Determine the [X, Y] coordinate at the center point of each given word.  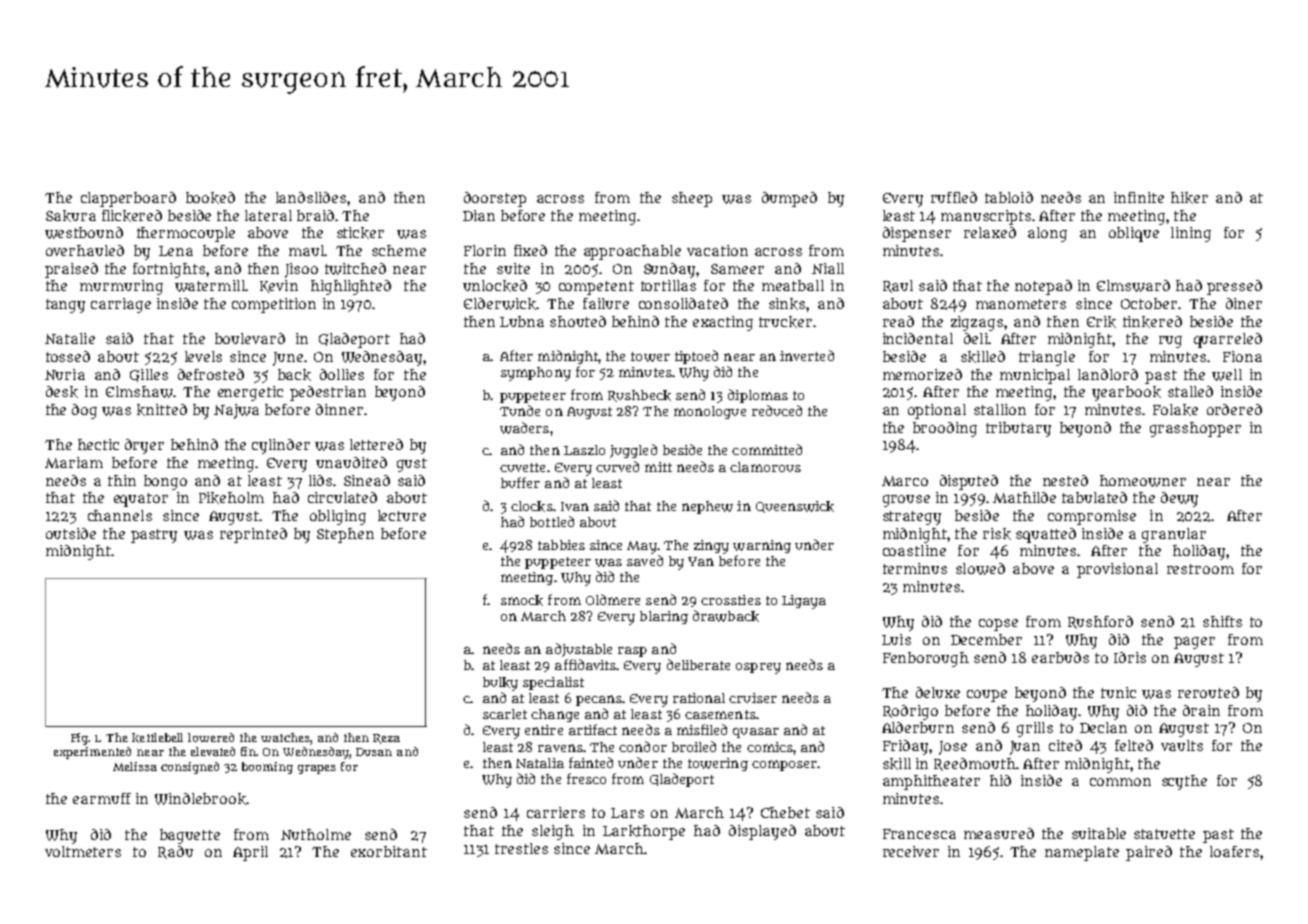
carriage [121, 305]
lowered [211, 737]
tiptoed [696, 357]
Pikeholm [231, 498]
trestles [521, 848]
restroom [1200, 569]
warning [762, 546]
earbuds [1060, 657]
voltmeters [83, 851]
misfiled [702, 729]
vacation [717, 250]
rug [1170, 342]
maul [306, 250]
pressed [1234, 287]
